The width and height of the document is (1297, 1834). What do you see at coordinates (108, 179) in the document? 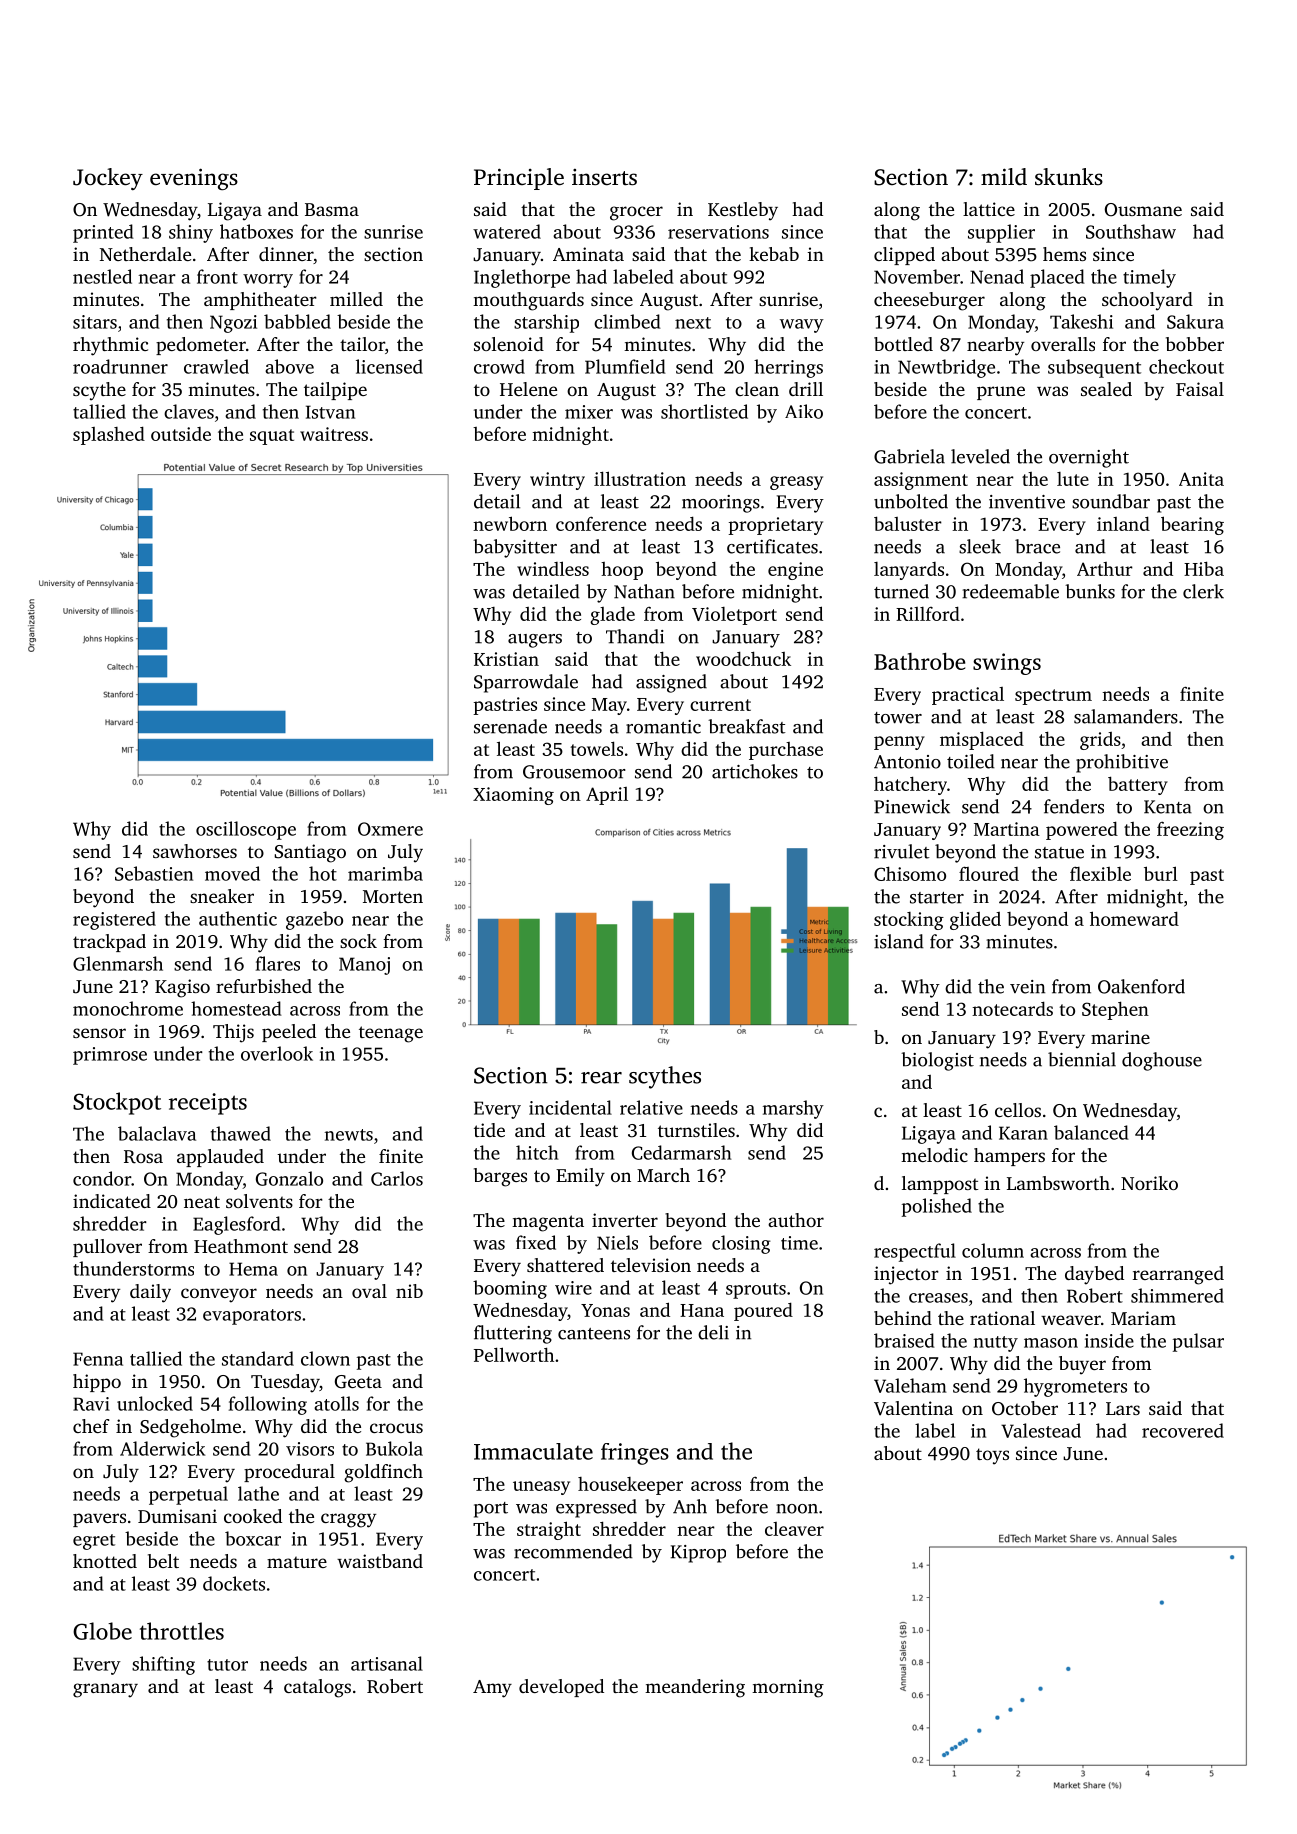
I see `Jockey` at bounding box center [108, 179].
